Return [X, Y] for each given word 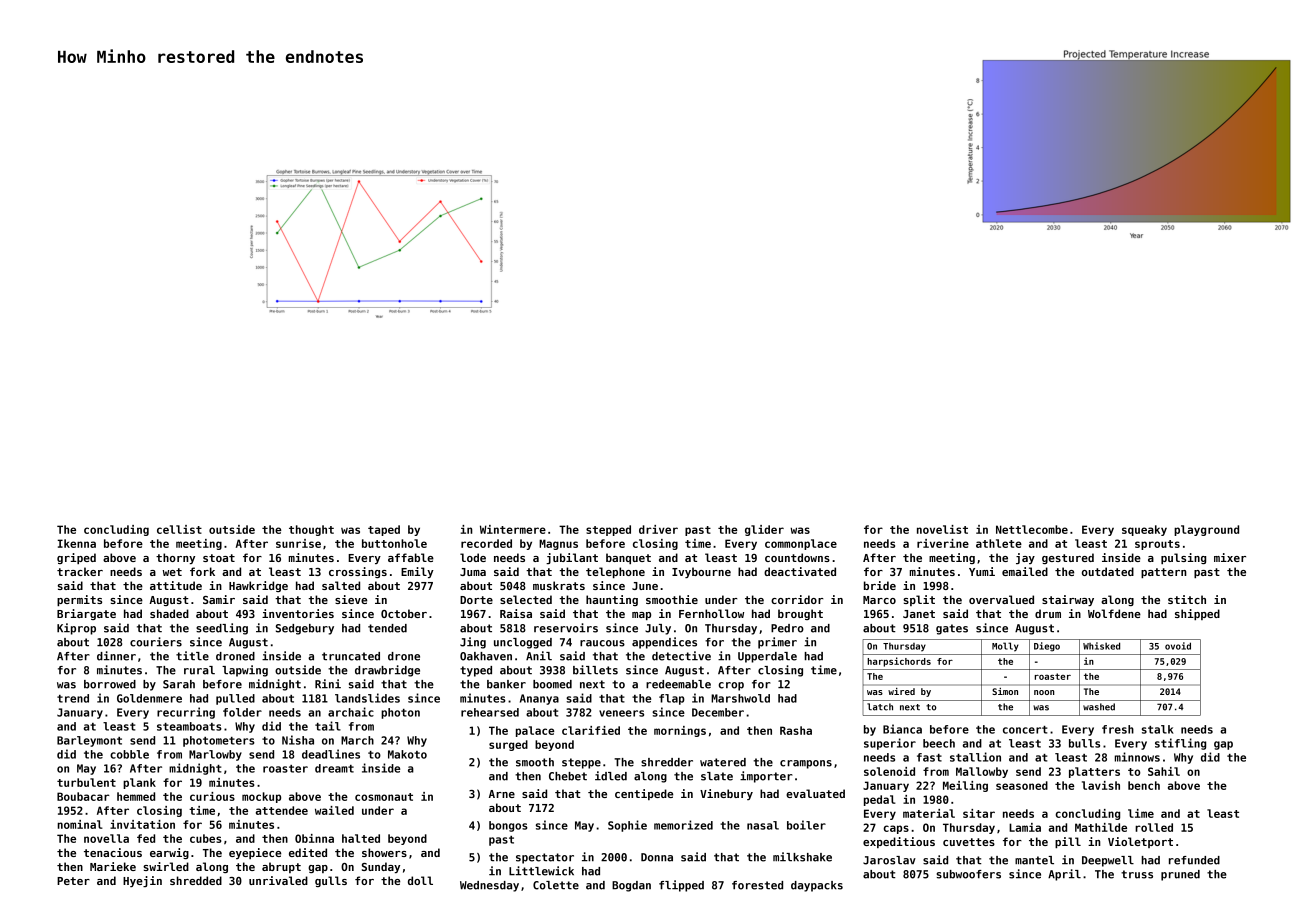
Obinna [314, 838]
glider [764, 530]
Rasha [796, 730]
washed [1099, 707]
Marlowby [215, 755]
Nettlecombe [1032, 529]
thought [311, 530]
